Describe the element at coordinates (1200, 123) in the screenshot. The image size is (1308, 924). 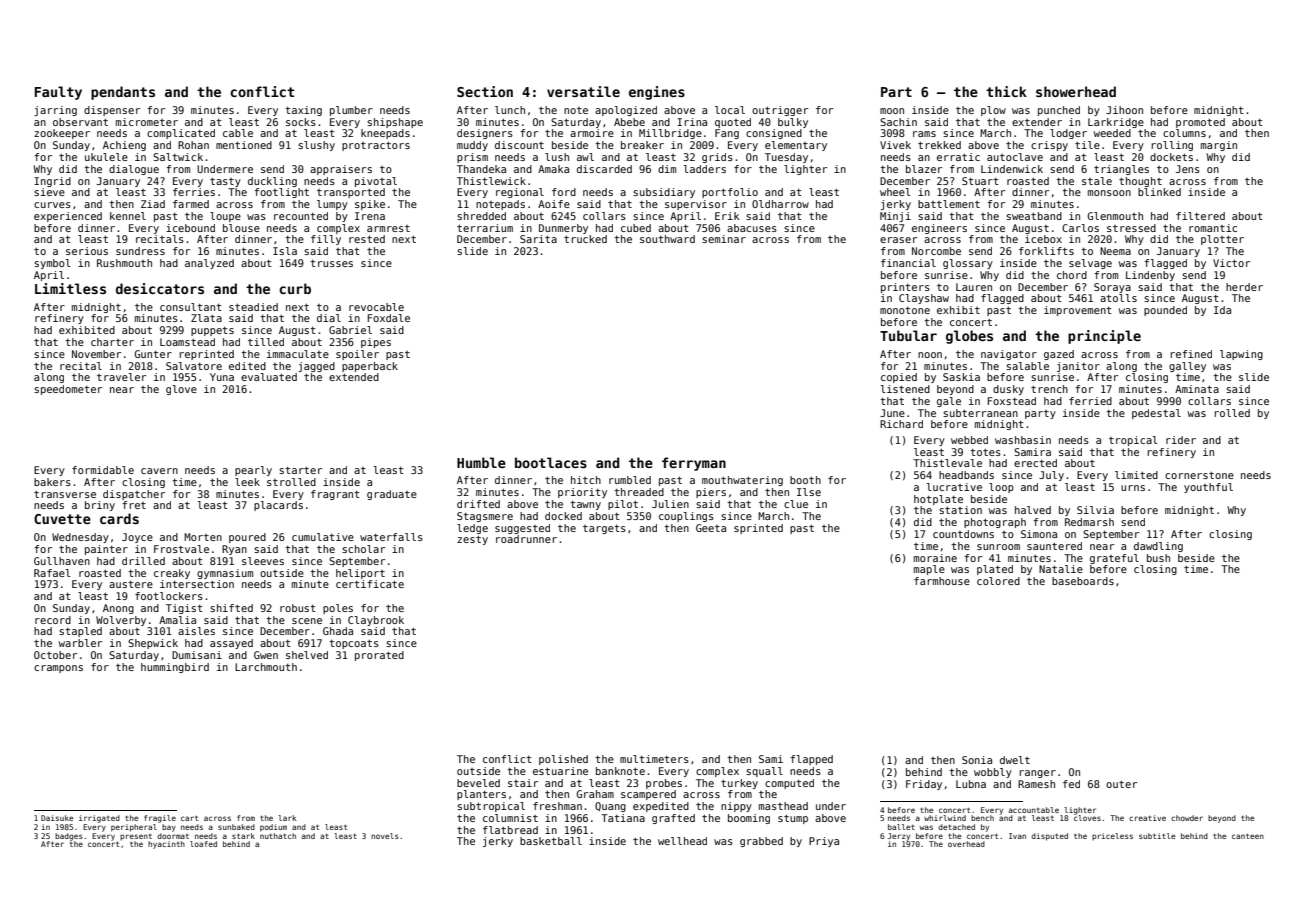
I see `promoted` at that location.
